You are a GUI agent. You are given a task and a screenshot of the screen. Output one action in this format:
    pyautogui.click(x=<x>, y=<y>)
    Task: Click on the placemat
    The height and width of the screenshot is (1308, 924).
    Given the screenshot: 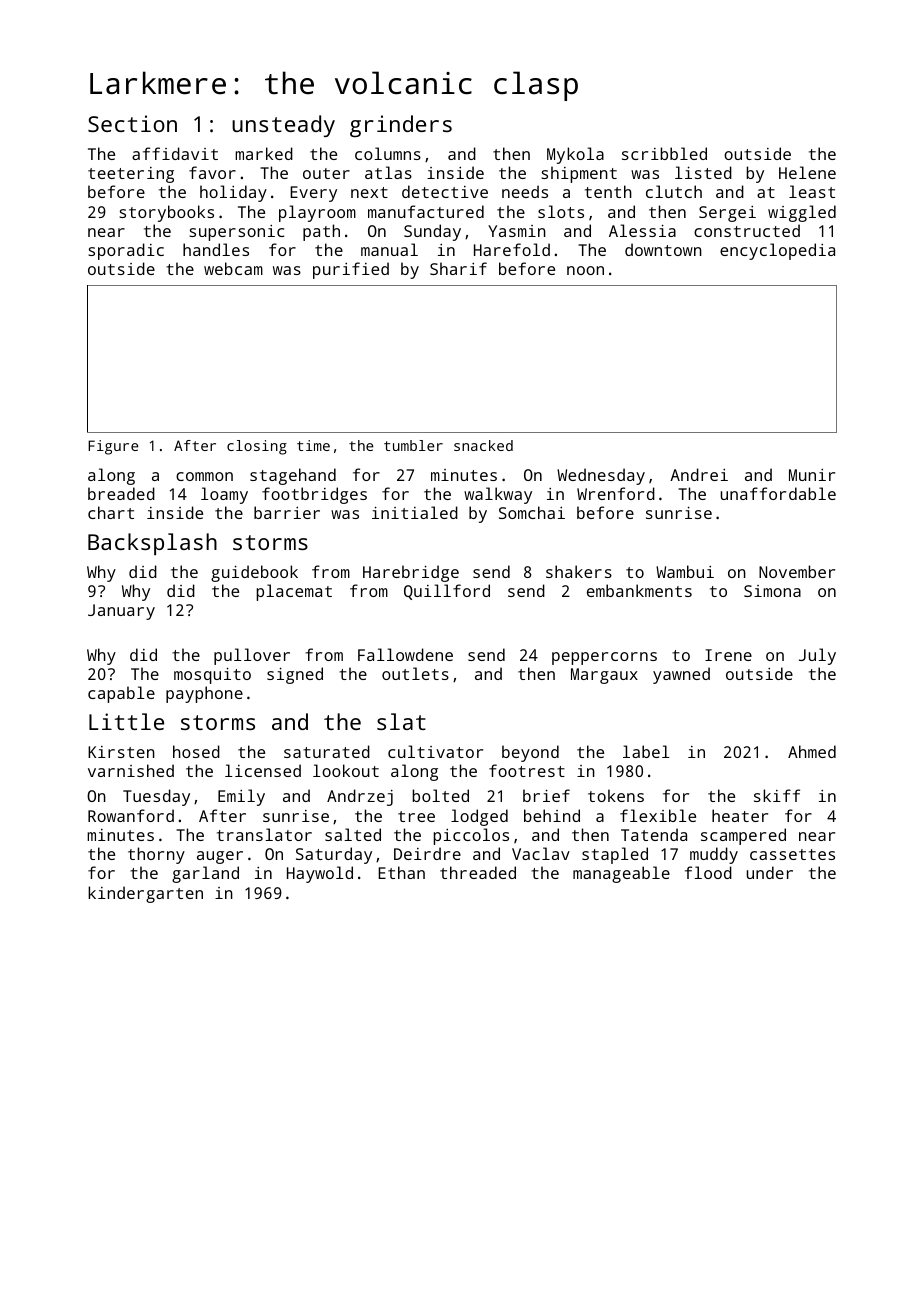 What is the action you would take?
    pyautogui.click(x=294, y=592)
